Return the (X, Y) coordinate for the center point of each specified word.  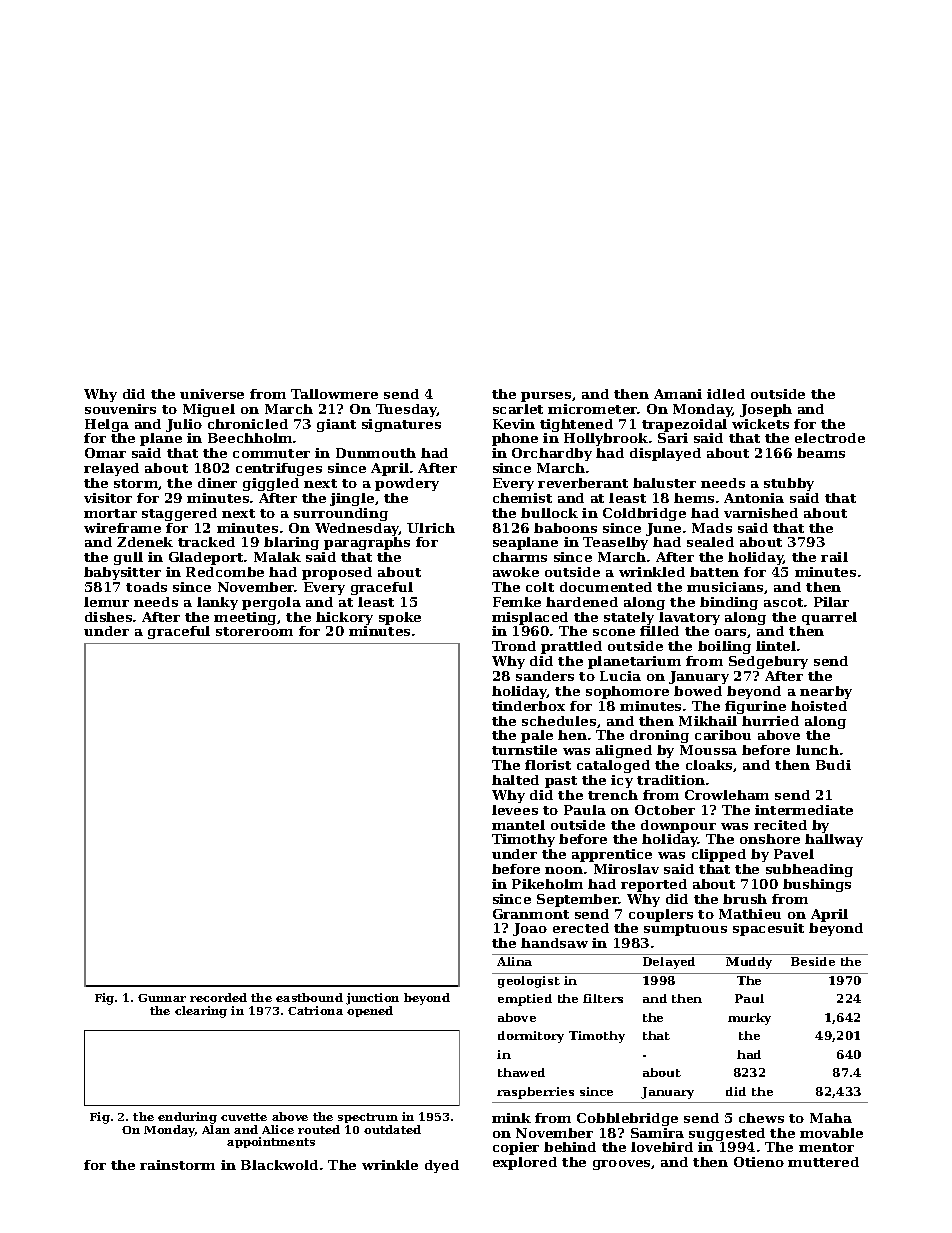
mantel (518, 825)
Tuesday (406, 410)
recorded (218, 997)
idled (726, 394)
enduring (187, 1118)
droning (659, 736)
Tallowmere (334, 394)
